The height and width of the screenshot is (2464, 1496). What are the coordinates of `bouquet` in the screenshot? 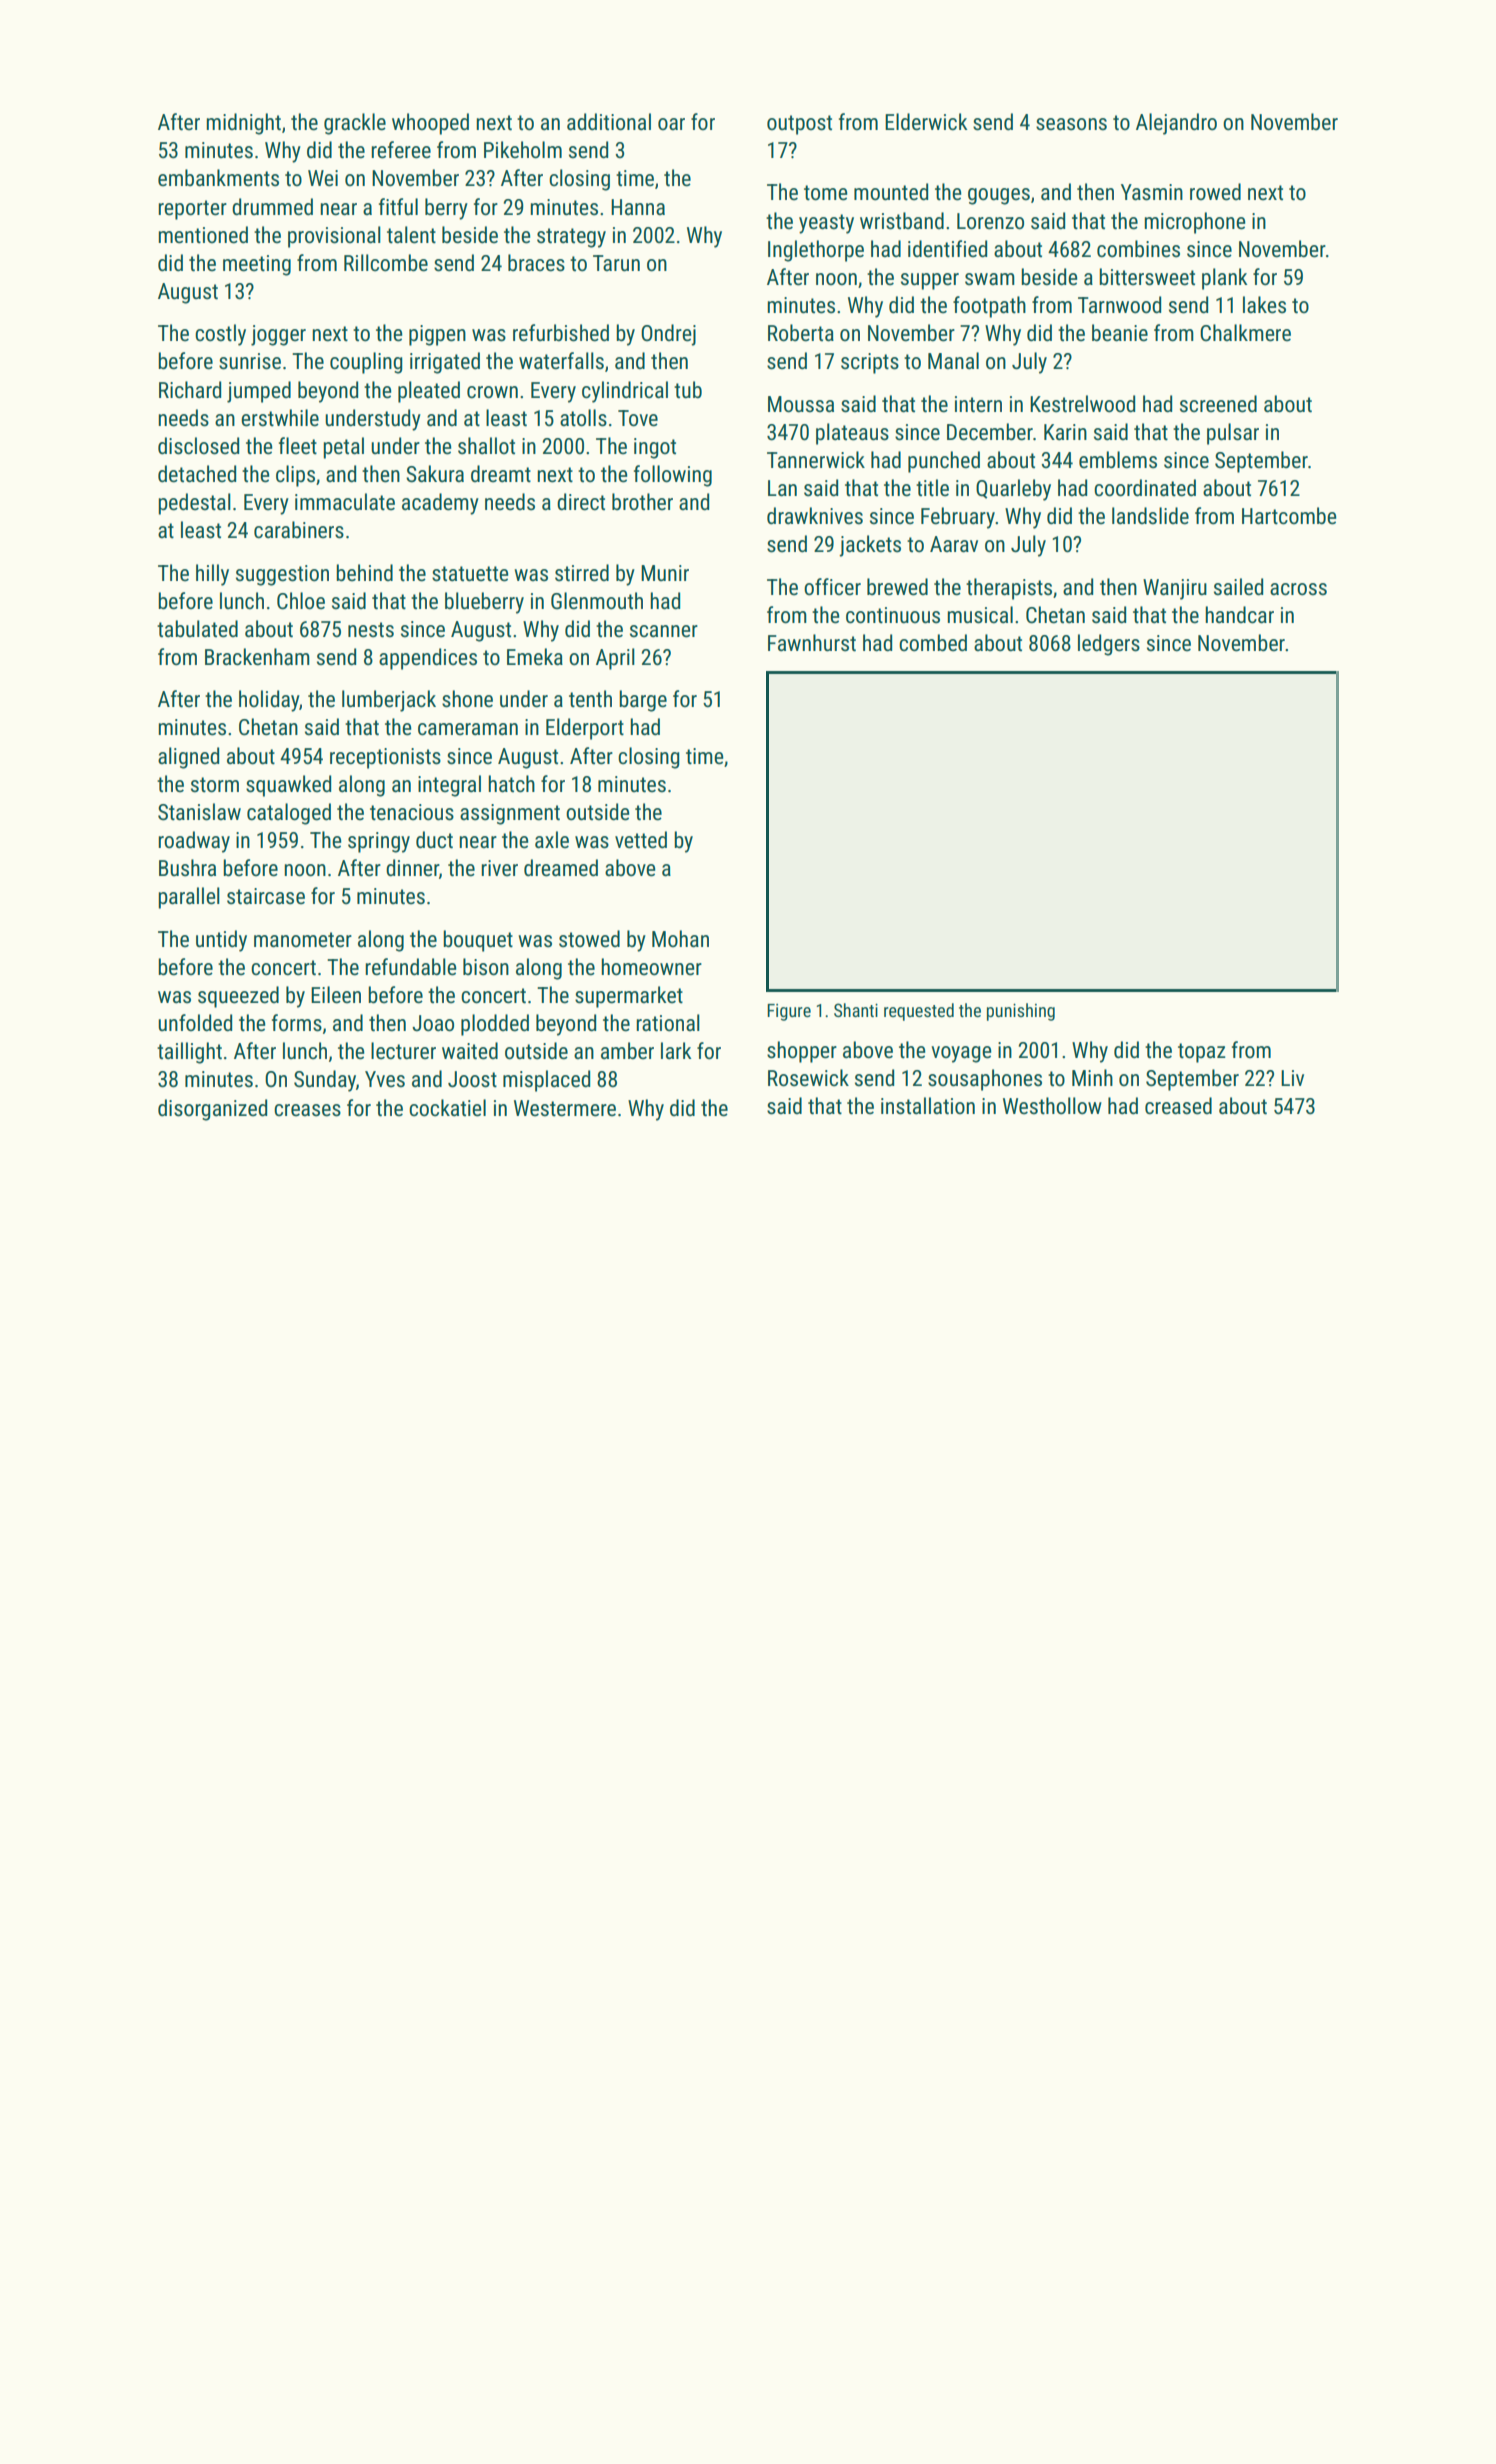 It's located at (478, 941).
